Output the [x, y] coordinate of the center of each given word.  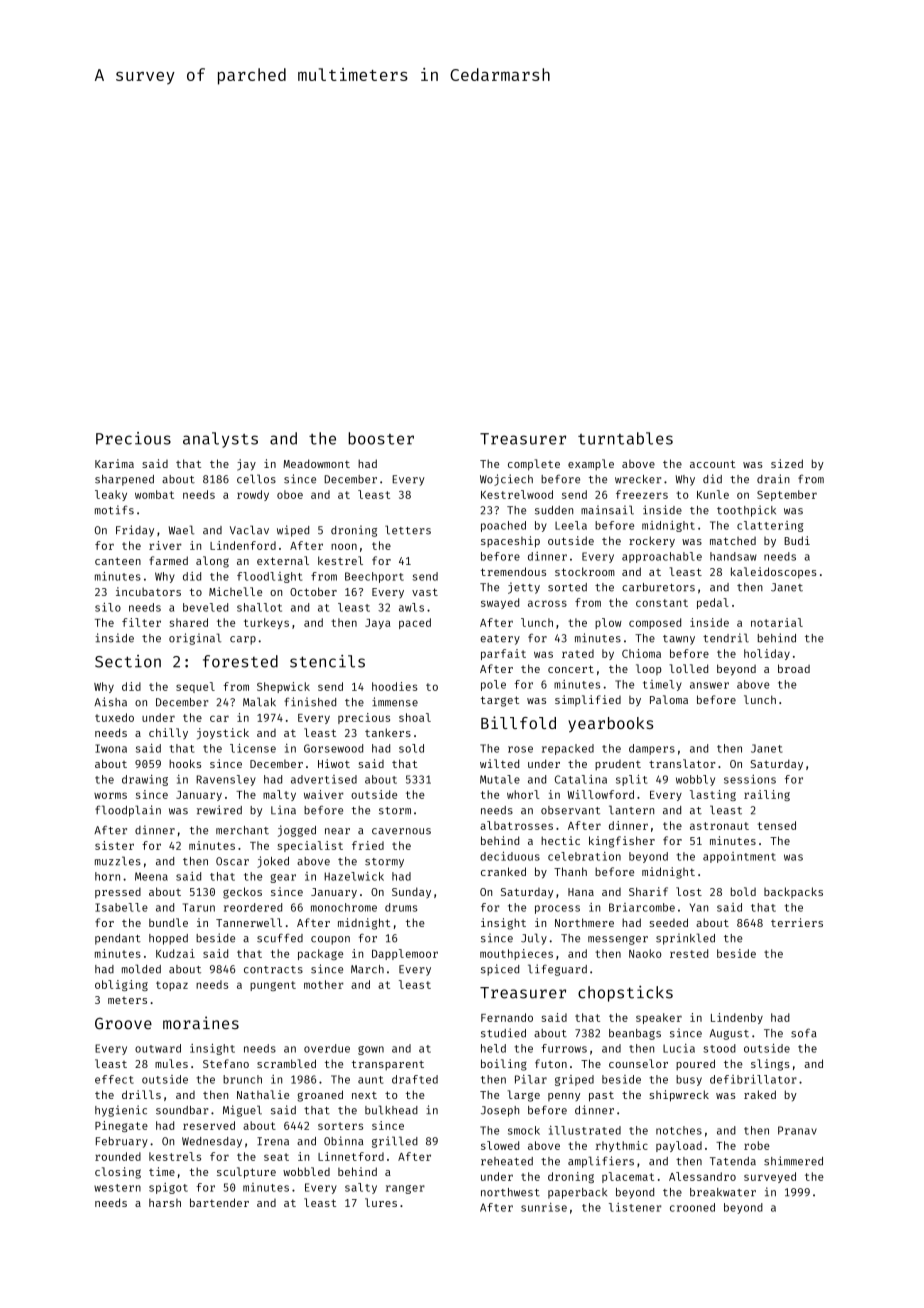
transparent [388, 1065]
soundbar [182, 1110]
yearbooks [610, 725]
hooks [185, 763]
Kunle [713, 494]
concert [571, 669]
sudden [554, 510]
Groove [123, 1023]
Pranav [797, 1130]
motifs [114, 510]
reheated [507, 1161]
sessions [750, 779]
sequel [195, 687]
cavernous [401, 831]
